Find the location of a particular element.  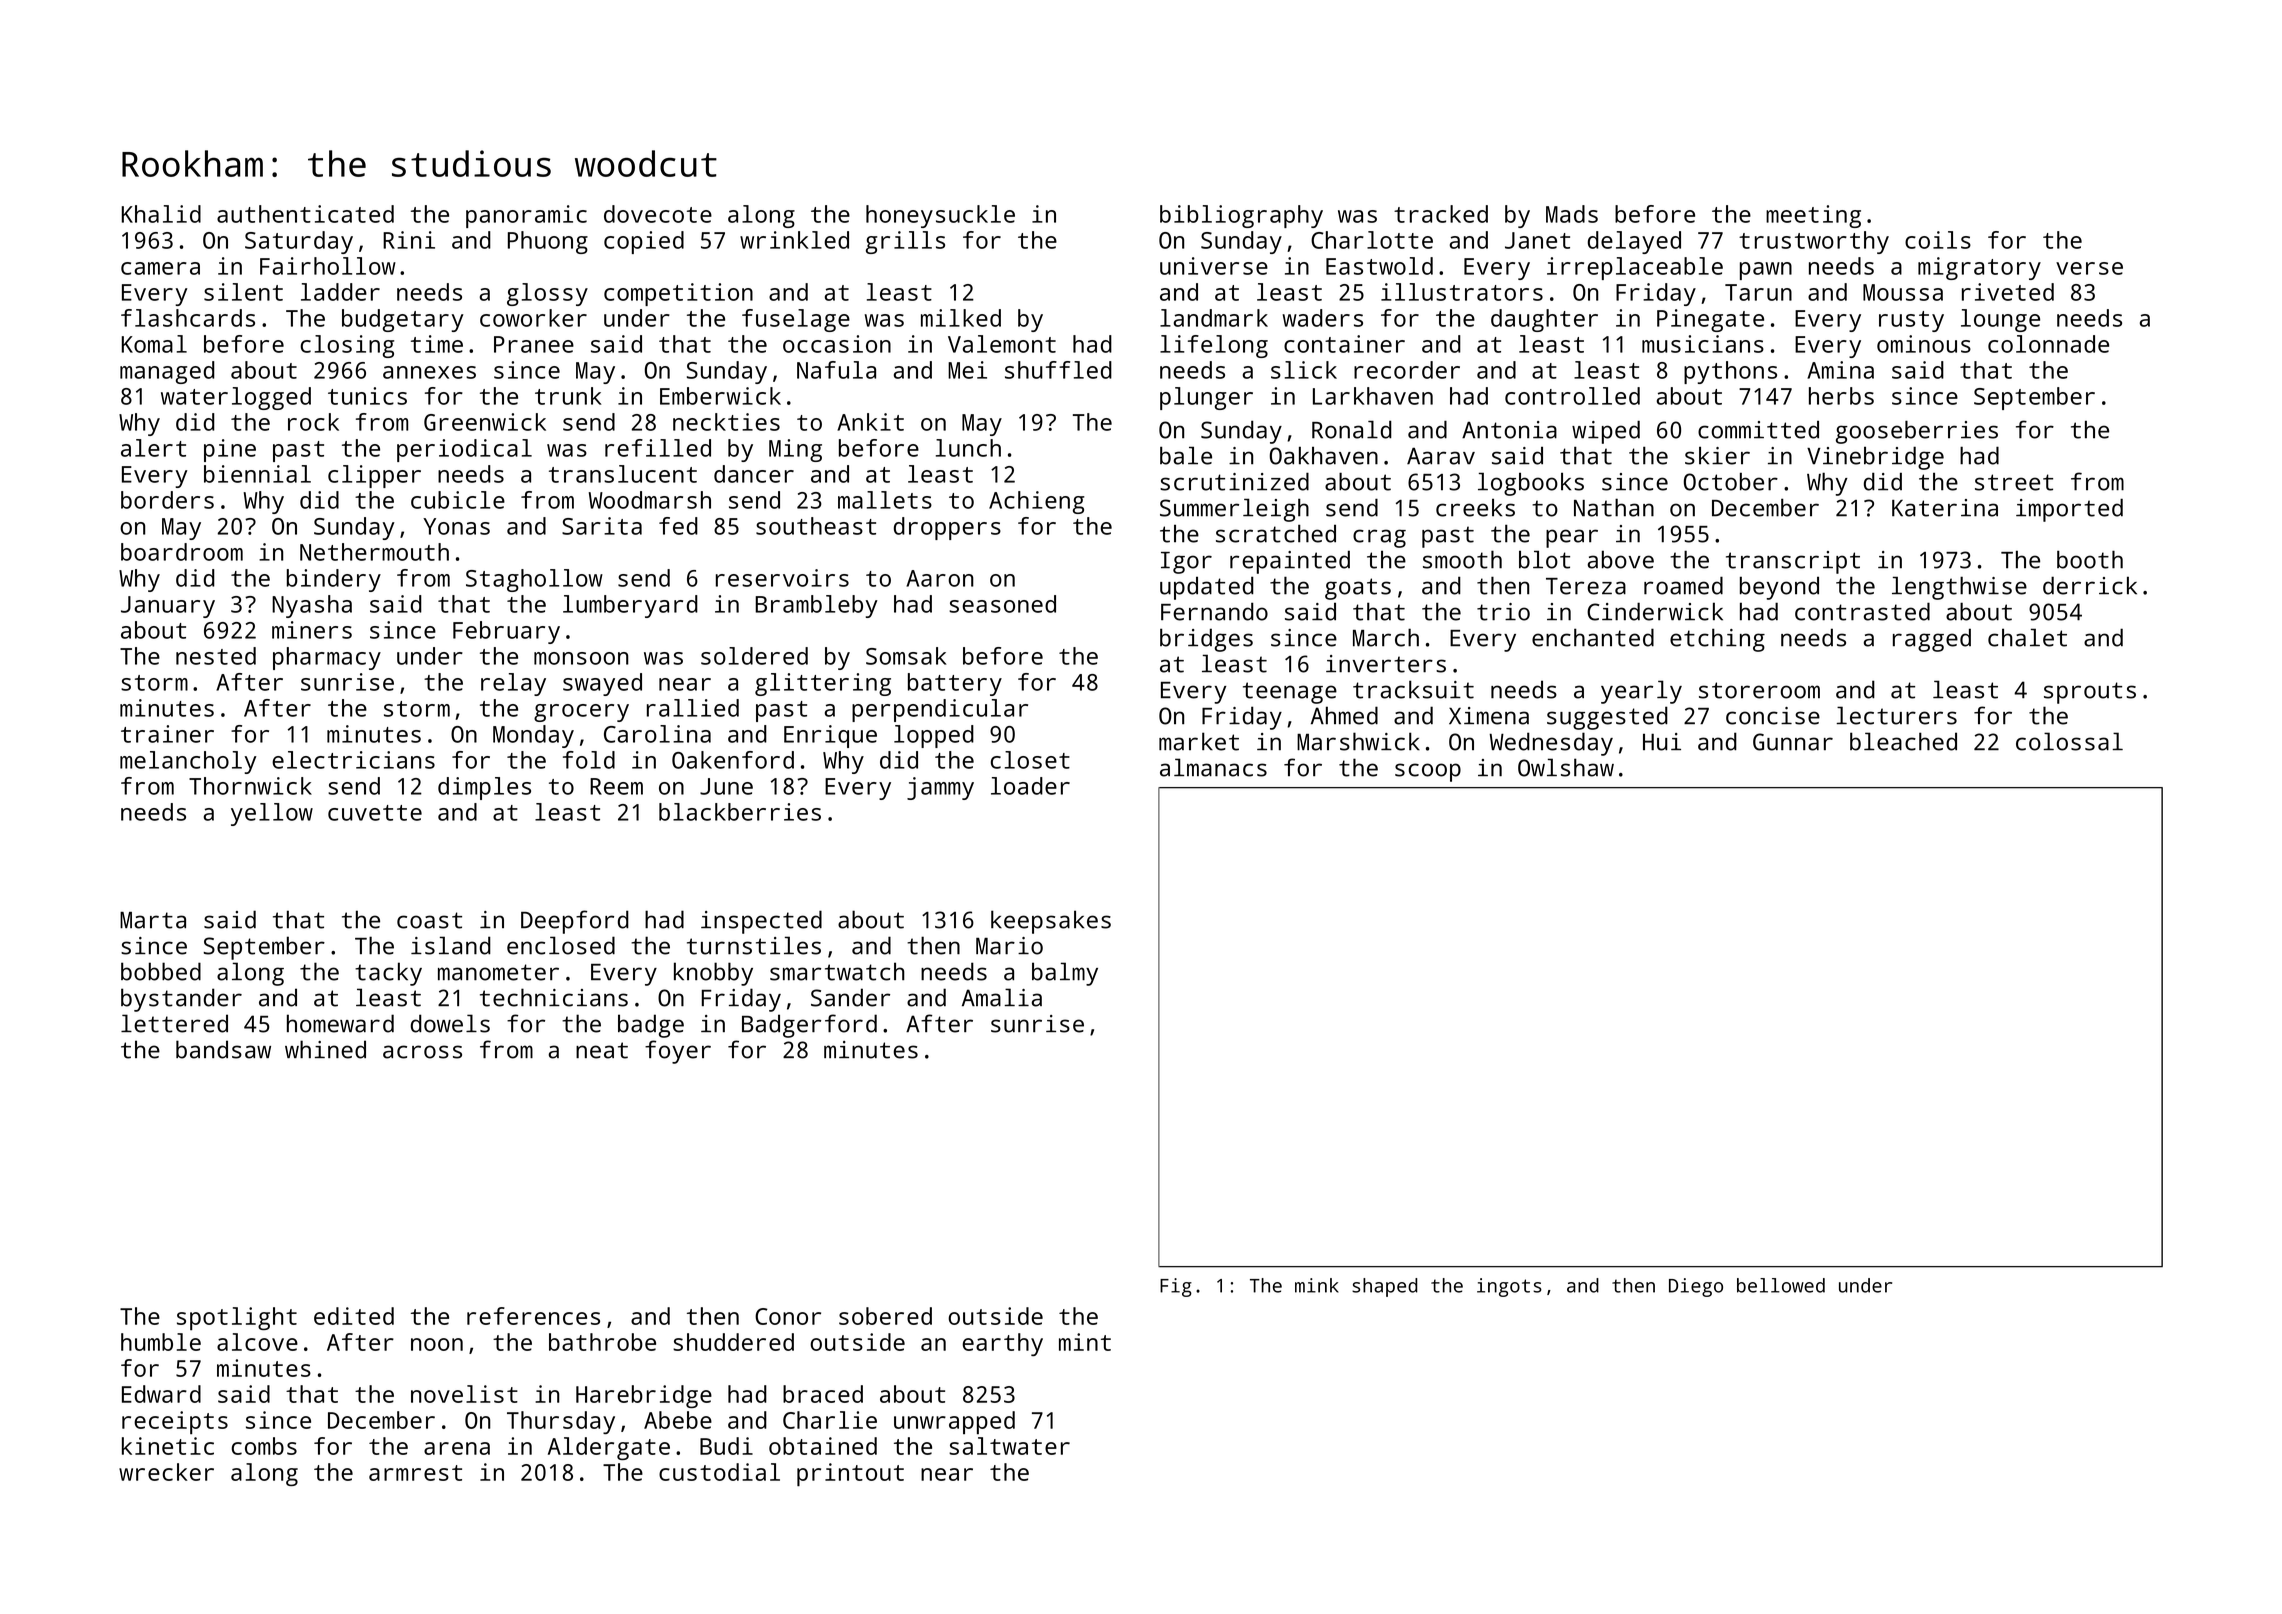

lengthwise is located at coordinates (1959, 588).
